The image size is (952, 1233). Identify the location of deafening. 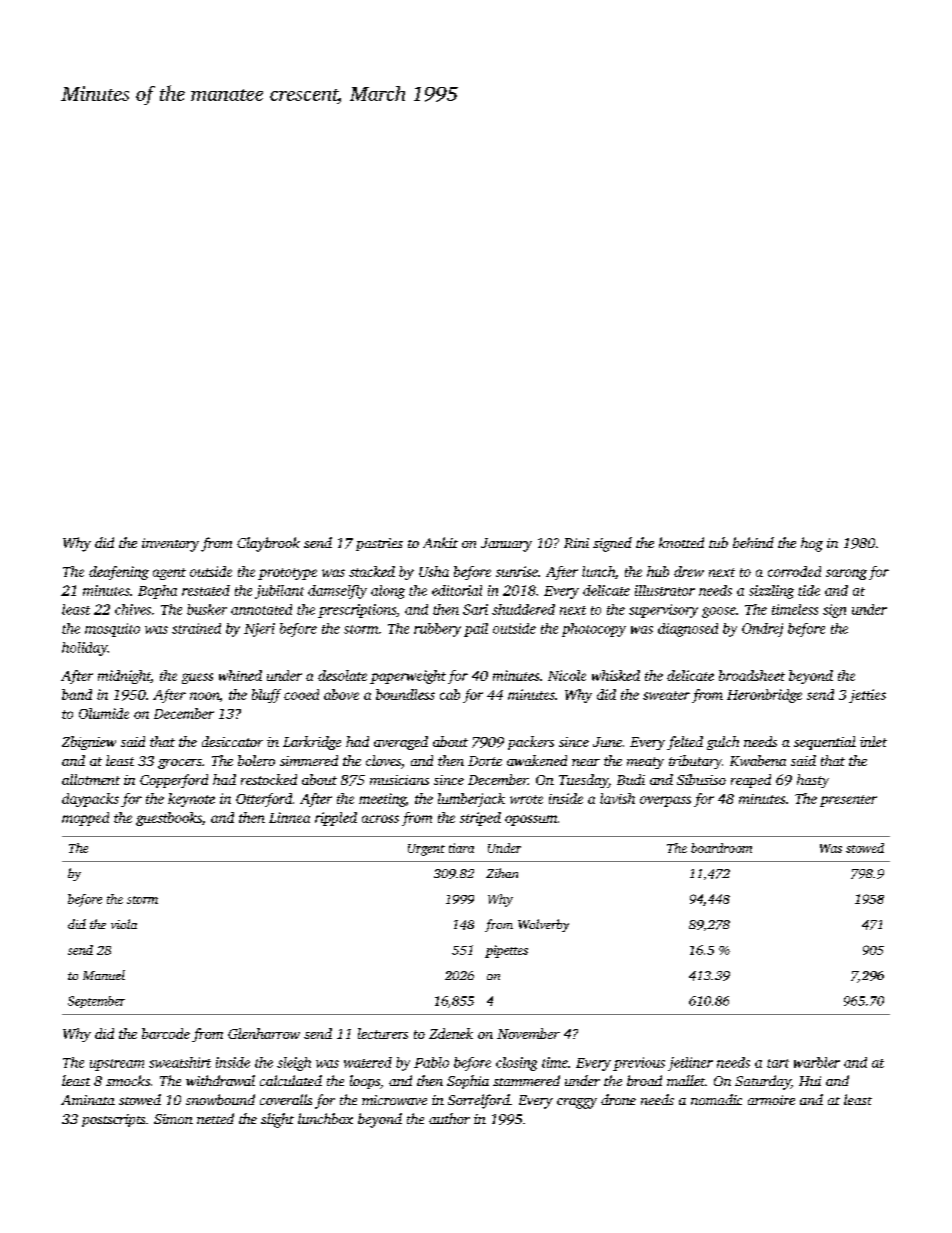
(119, 573).
